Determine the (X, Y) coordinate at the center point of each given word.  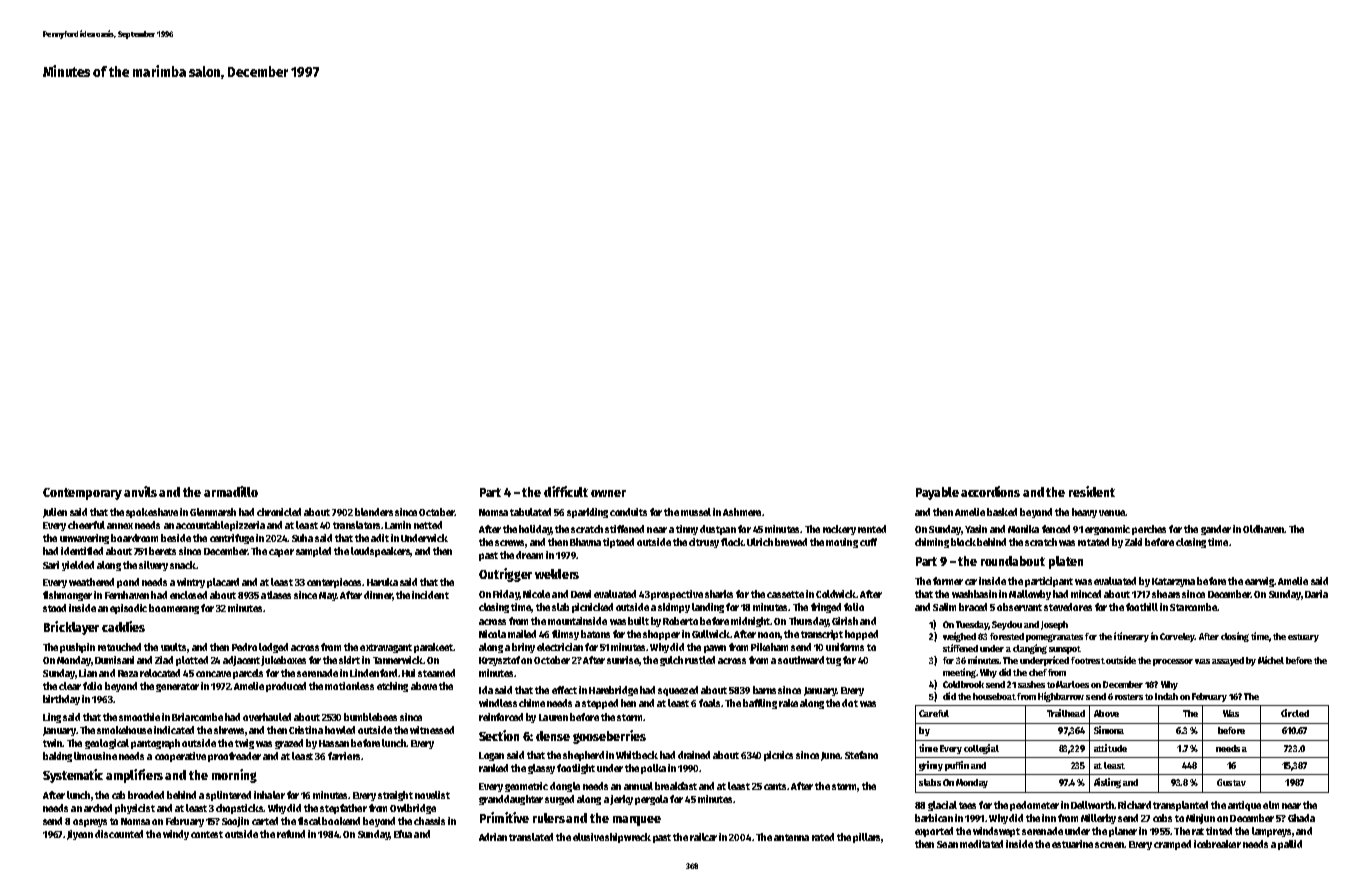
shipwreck (628, 838)
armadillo (231, 491)
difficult (566, 491)
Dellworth (1092, 805)
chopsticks (239, 809)
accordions (990, 491)
